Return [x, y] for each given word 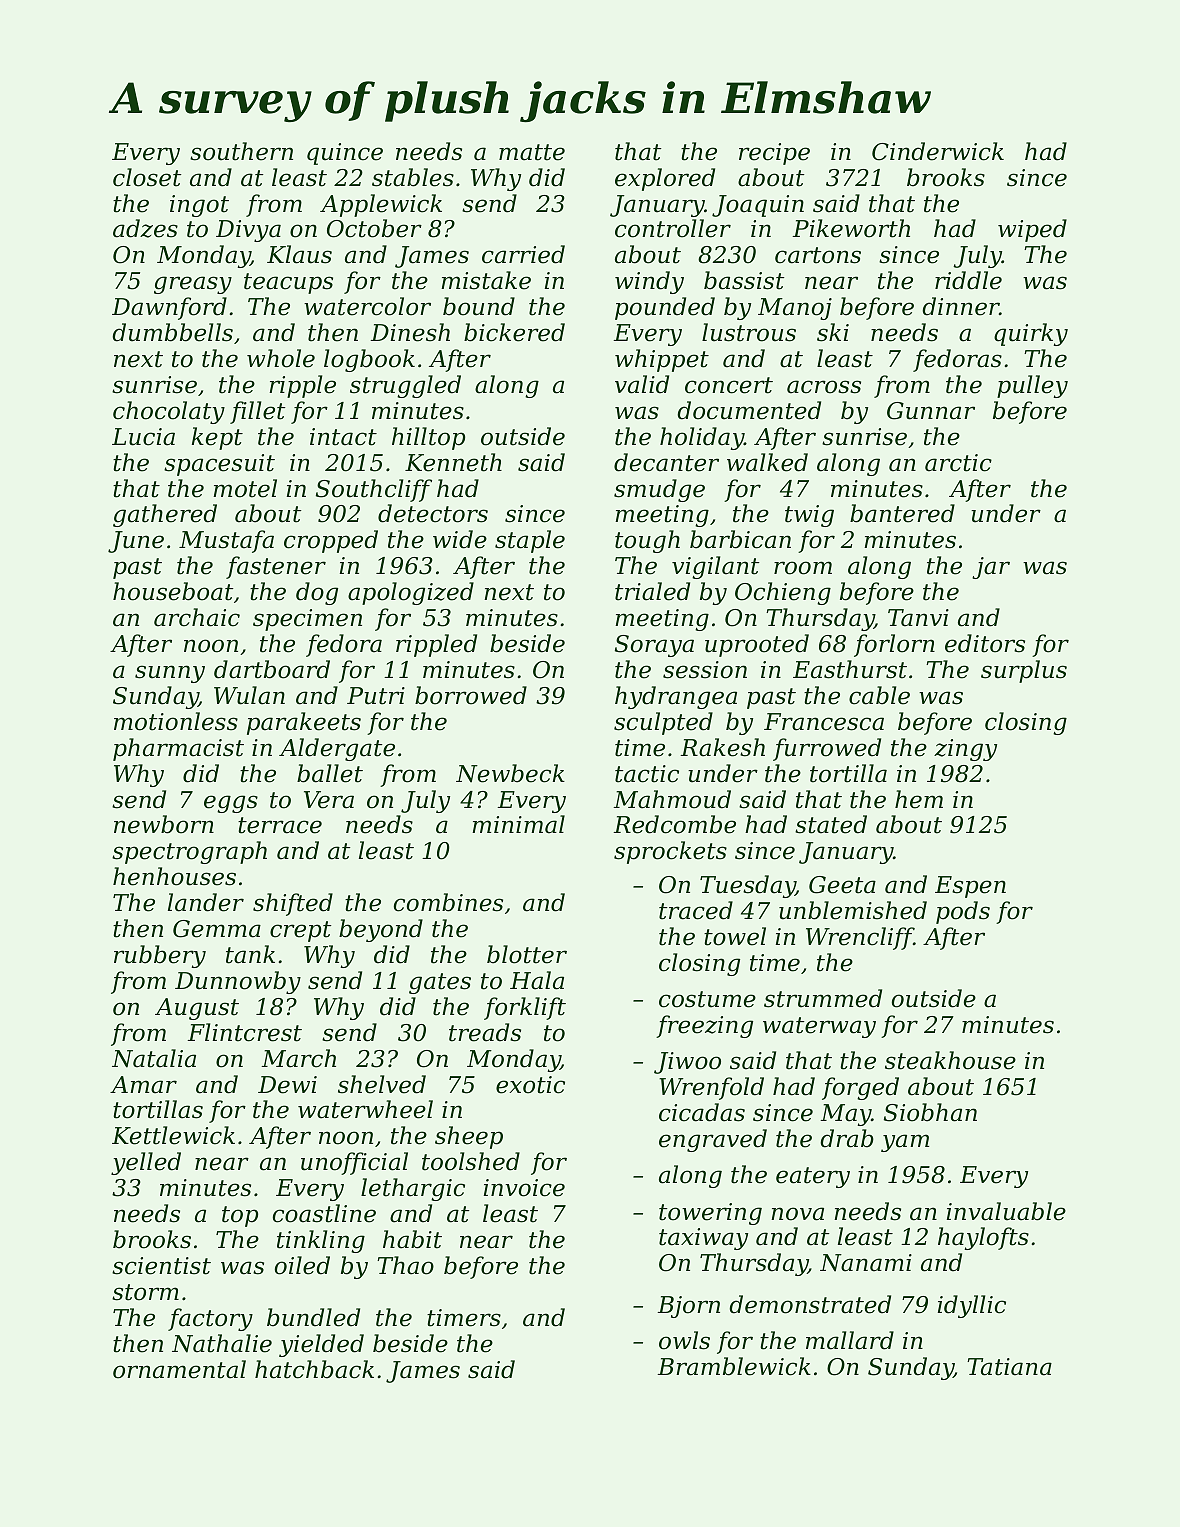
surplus [1024, 671]
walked [767, 462]
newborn [164, 824]
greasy [193, 285]
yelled [146, 1163]
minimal [518, 824]
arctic [958, 463]
